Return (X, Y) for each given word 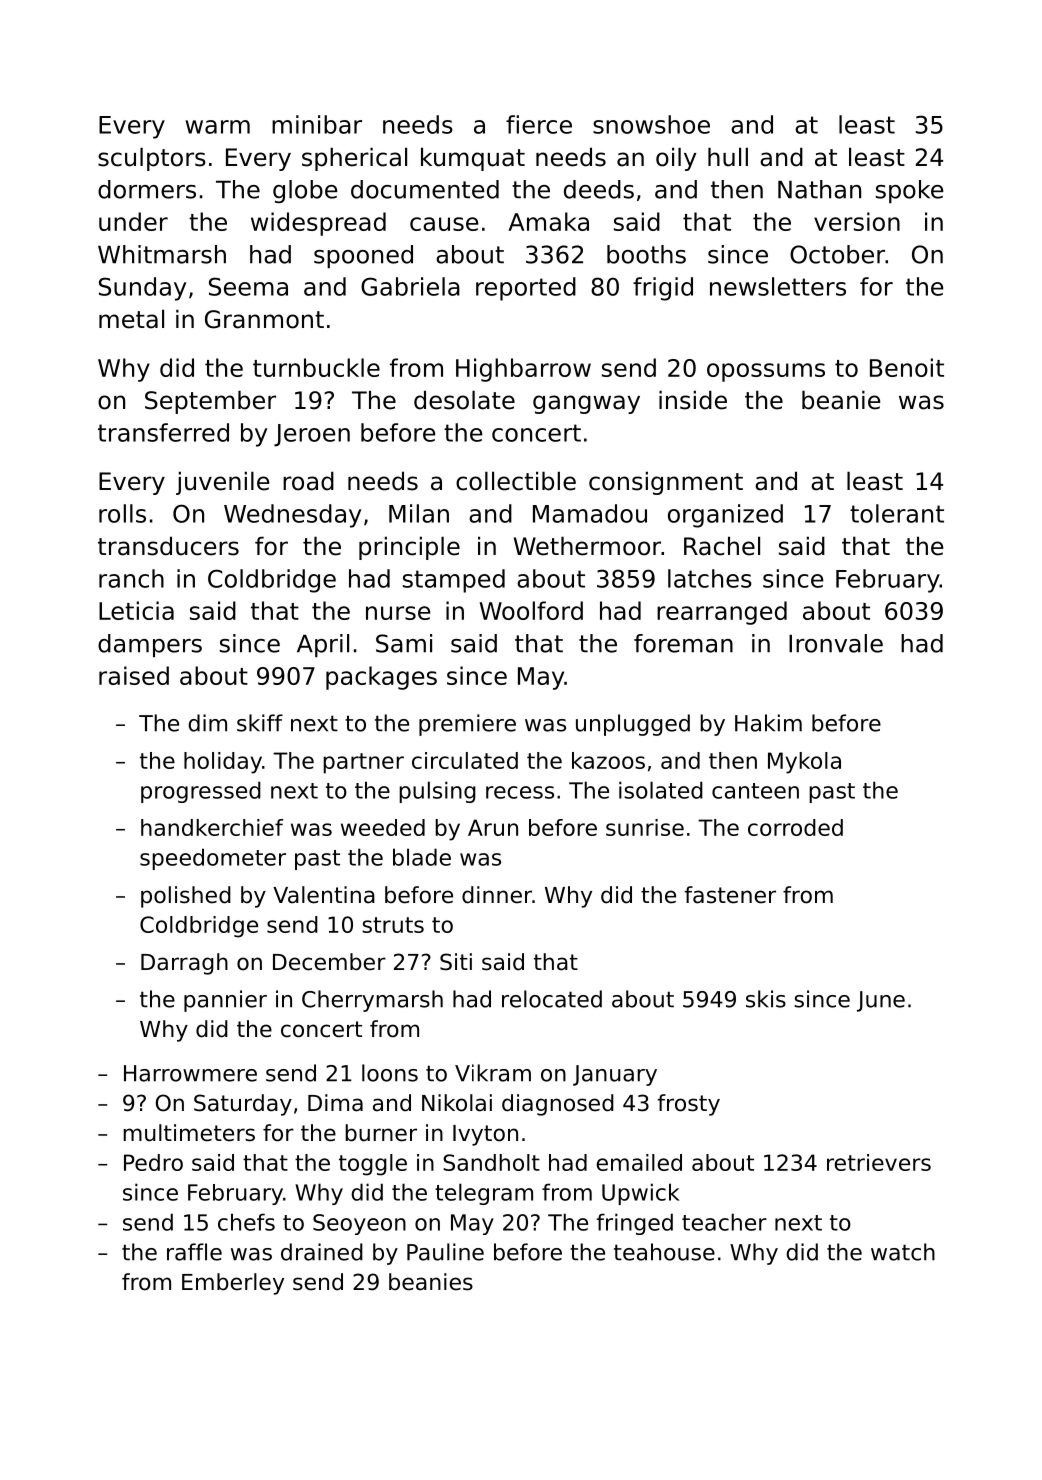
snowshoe (651, 124)
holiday (223, 763)
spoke (909, 192)
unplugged (633, 725)
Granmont (264, 319)
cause (444, 224)
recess (520, 792)
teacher (724, 1222)
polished (186, 897)
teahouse (664, 1252)
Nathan (819, 189)
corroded (795, 827)
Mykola (804, 763)
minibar (317, 124)
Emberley (233, 1284)
